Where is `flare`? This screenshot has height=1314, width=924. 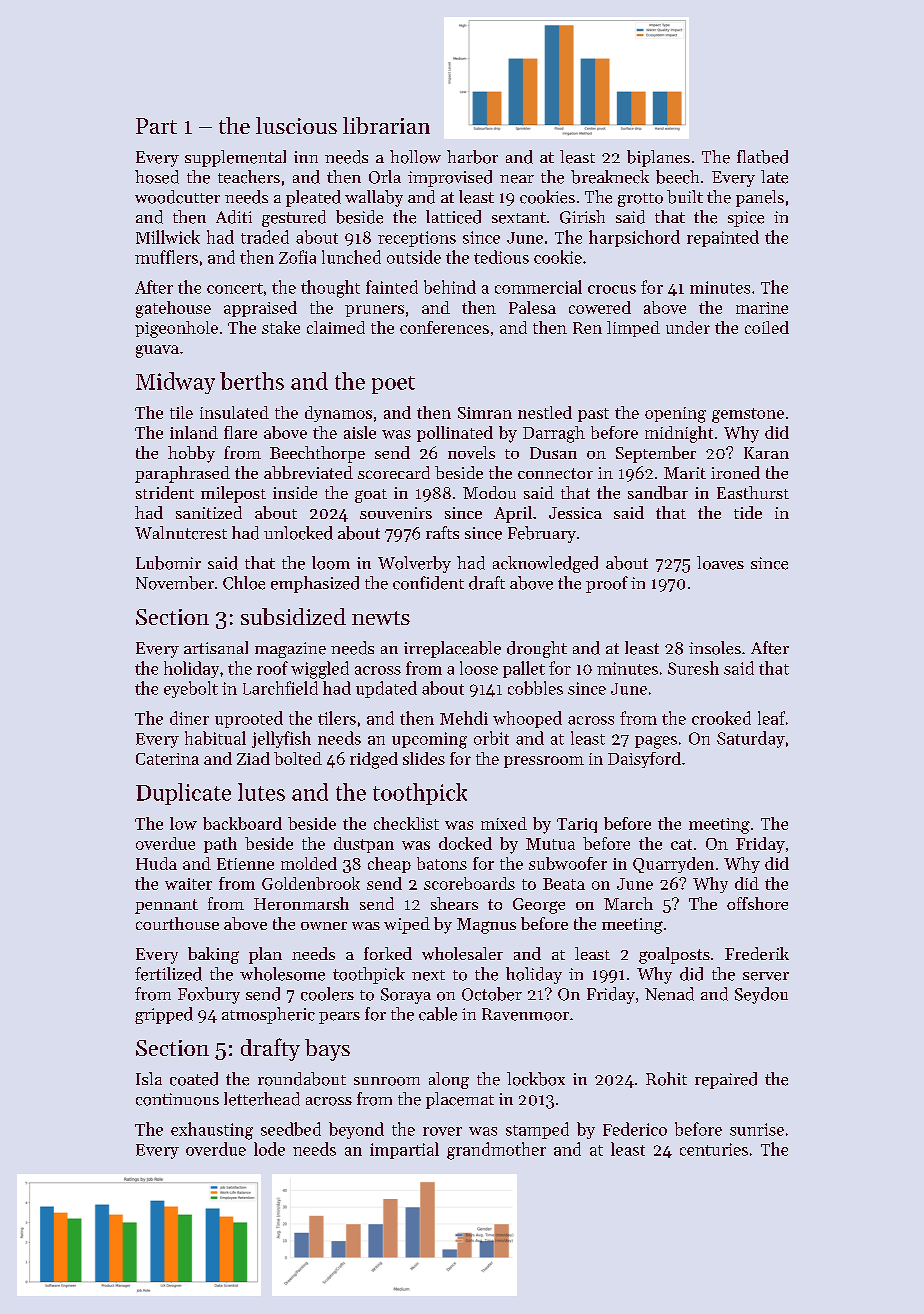 flare is located at coordinates (240, 432).
